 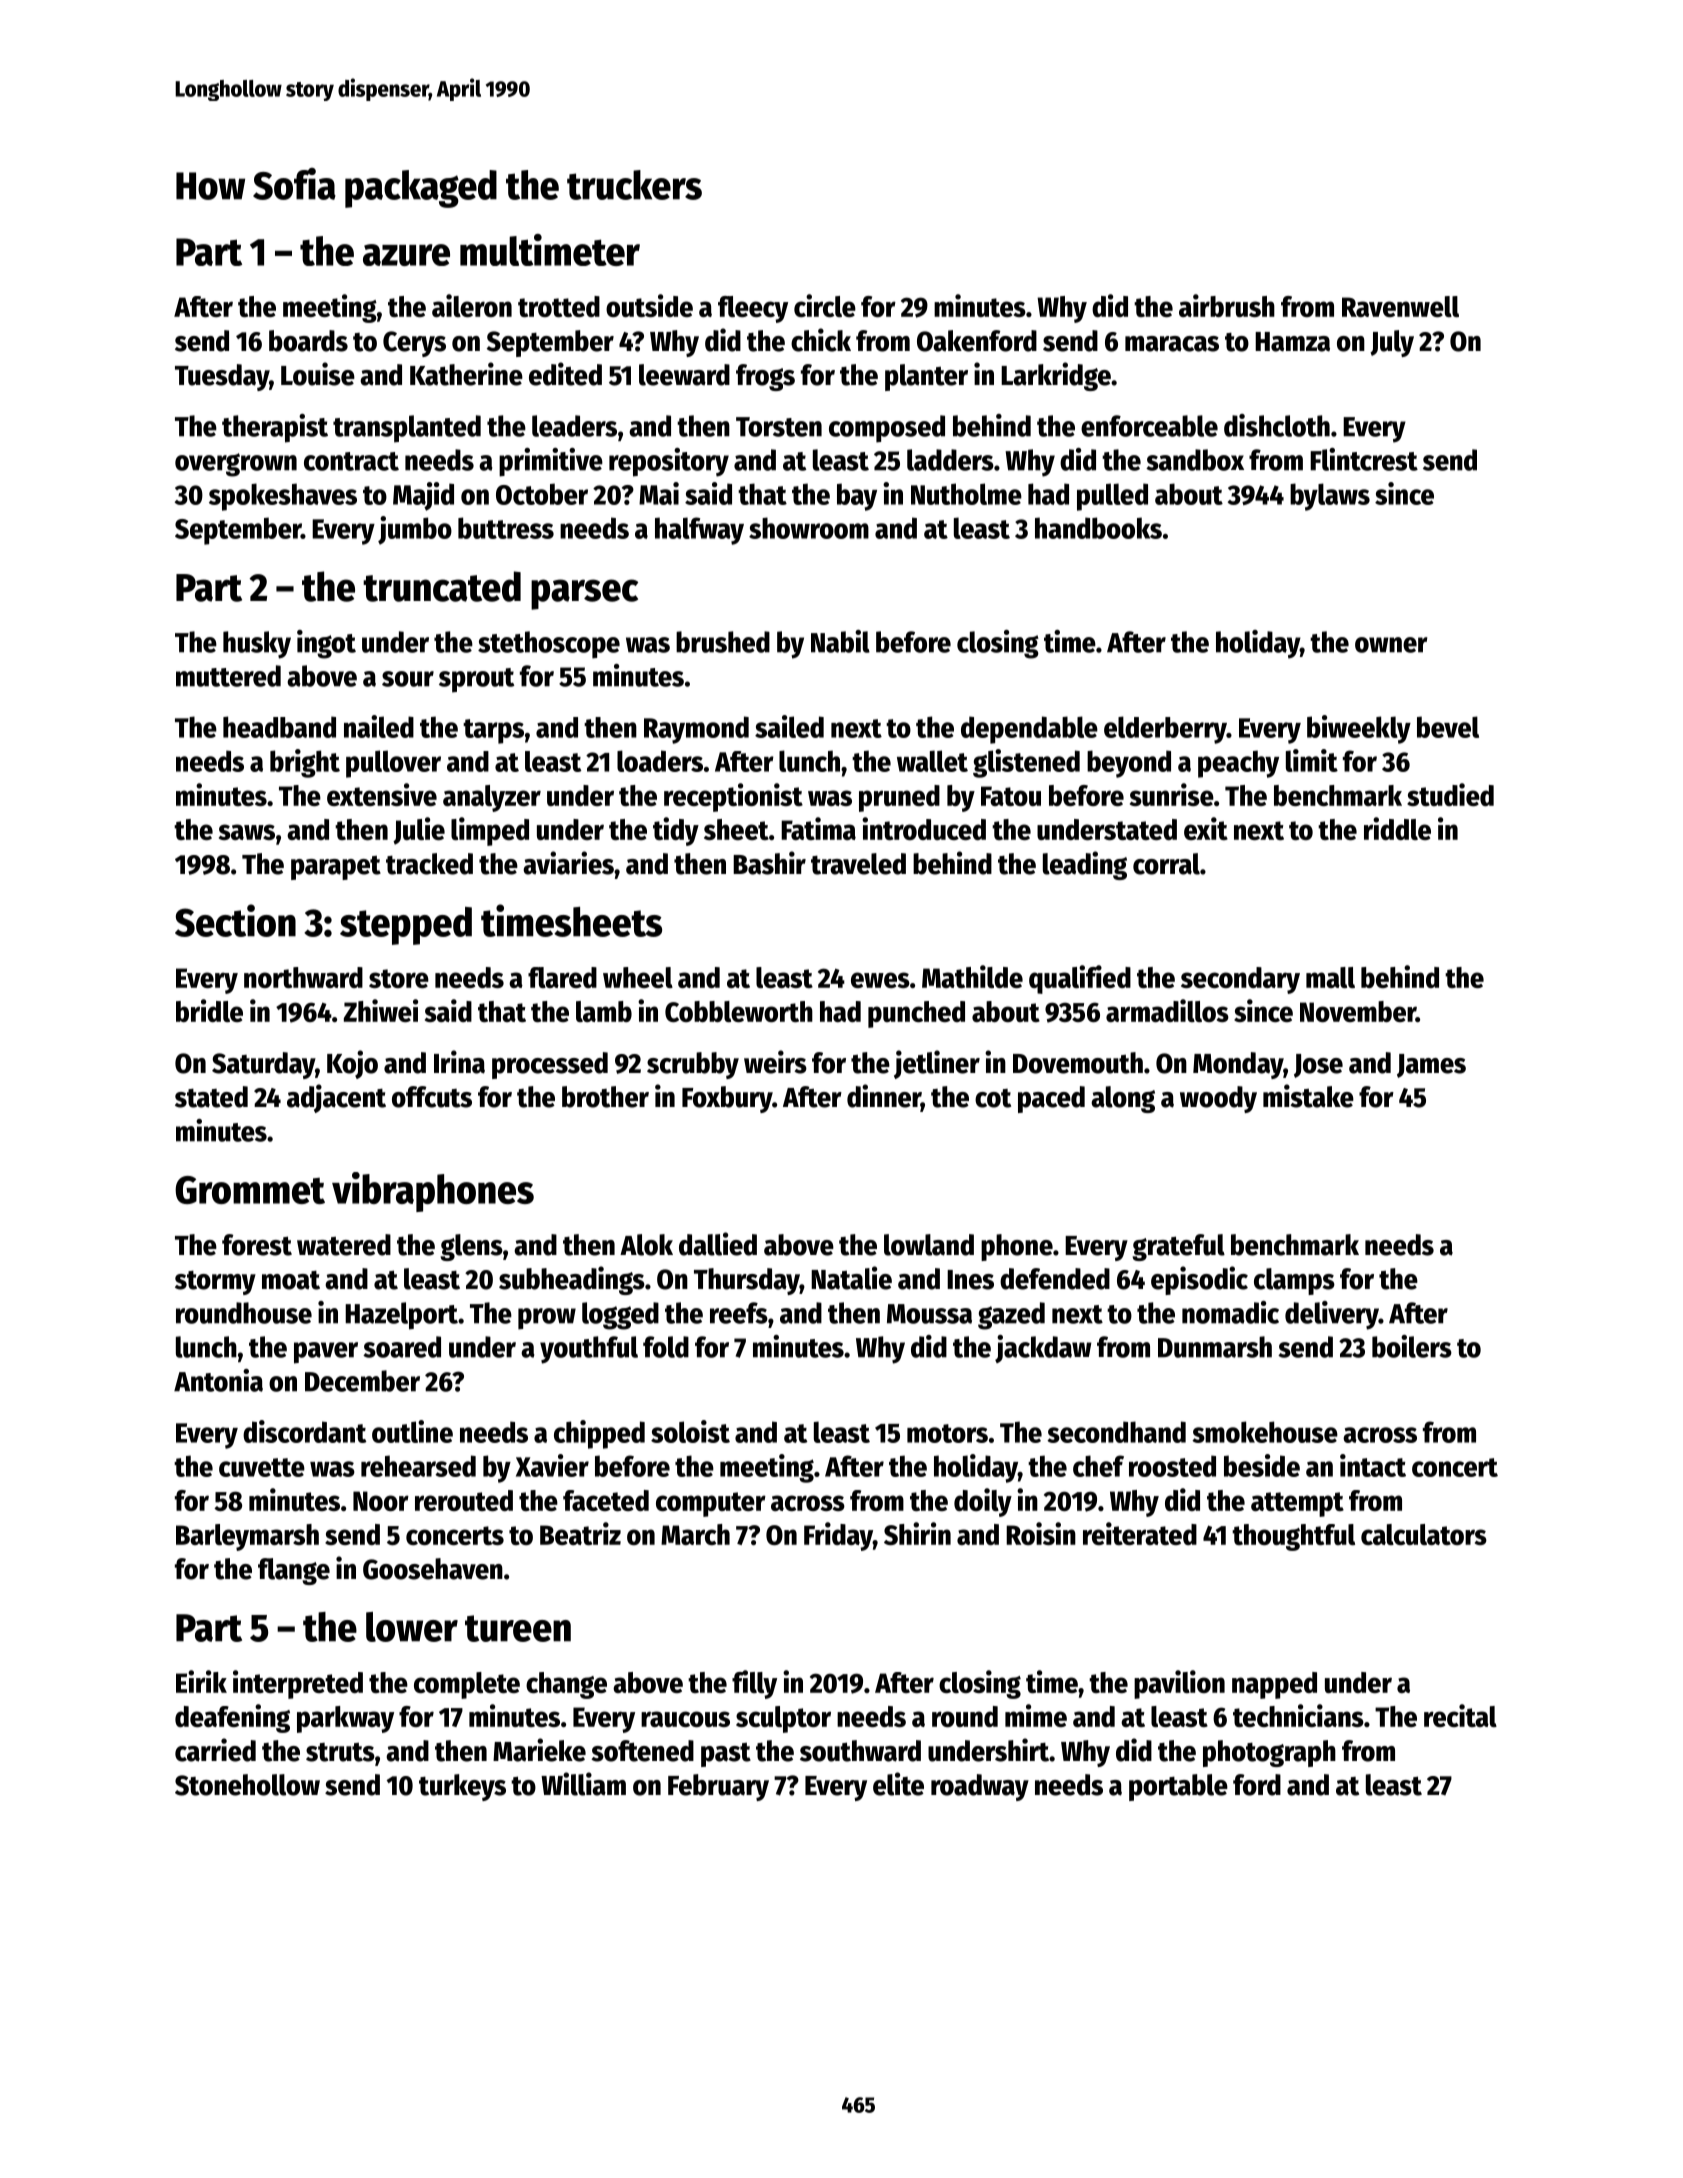 I want to click on lowland, so click(x=929, y=1245).
